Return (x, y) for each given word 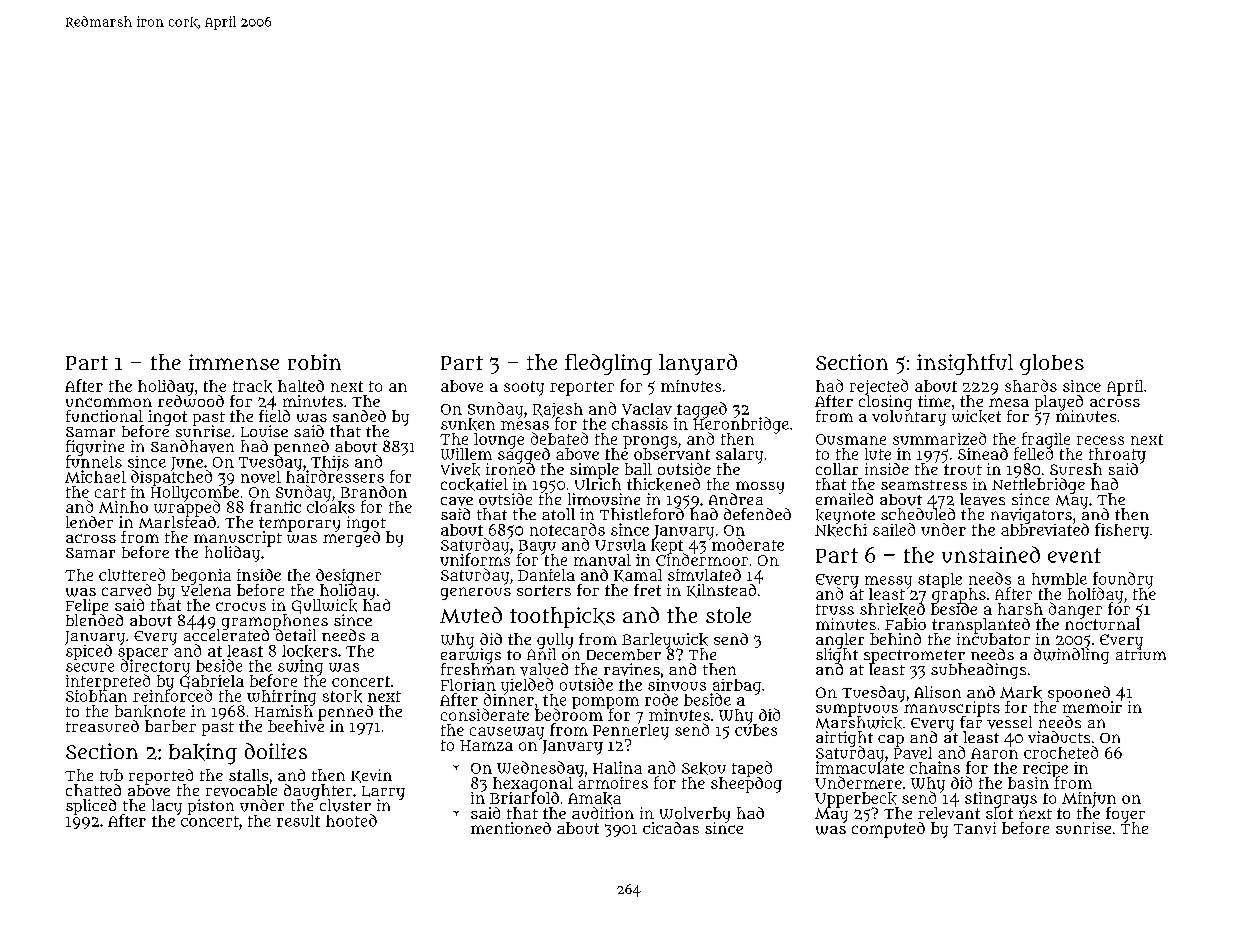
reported (161, 777)
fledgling (608, 364)
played (1059, 402)
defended (757, 514)
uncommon (109, 402)
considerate (485, 714)
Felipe (87, 606)
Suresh (1076, 469)
